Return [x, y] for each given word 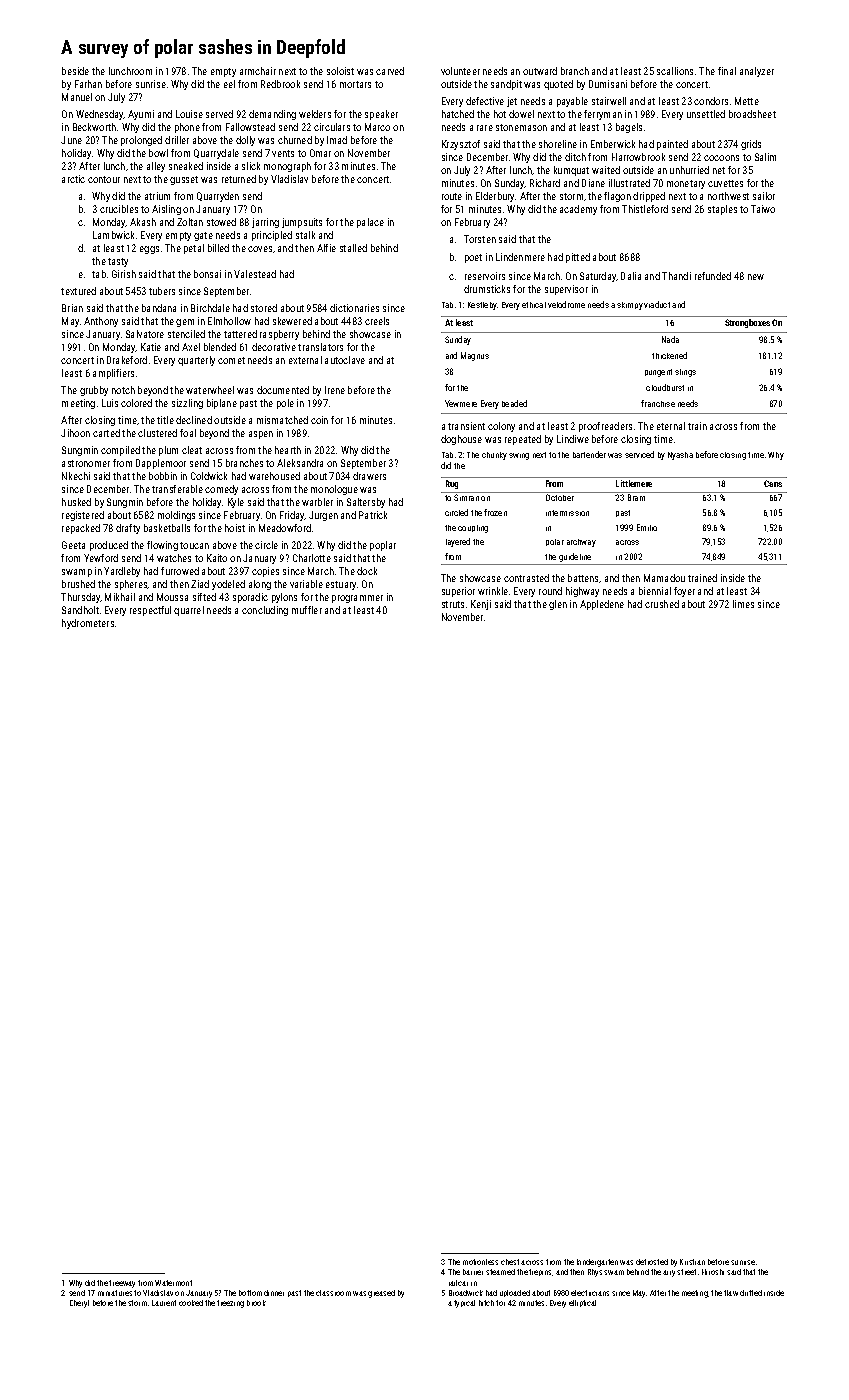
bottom [250, 1293]
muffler [307, 610]
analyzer [757, 72]
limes [743, 604]
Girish [124, 274]
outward [540, 71]
